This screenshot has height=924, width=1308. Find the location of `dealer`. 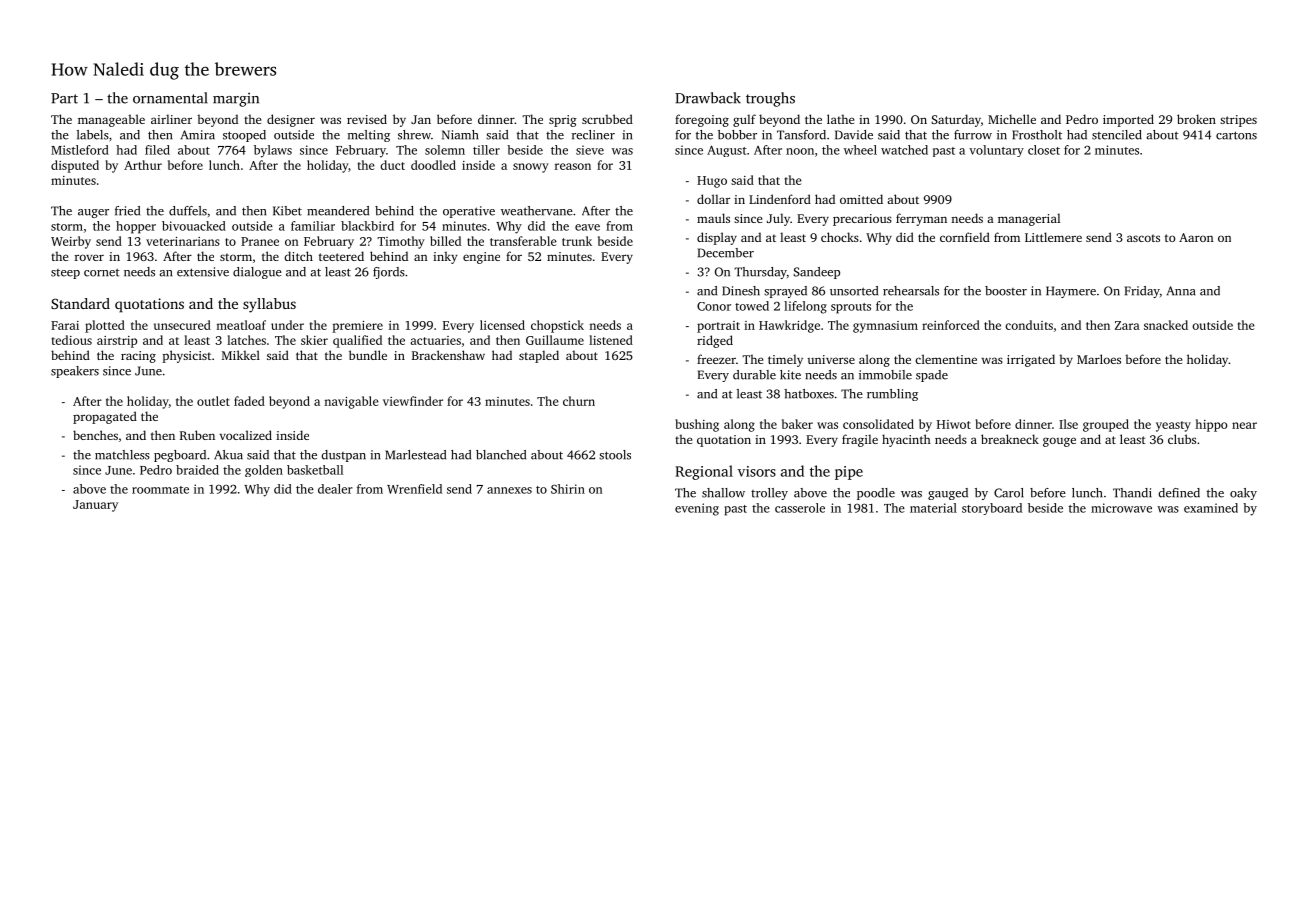

dealer is located at coordinates (335, 489).
